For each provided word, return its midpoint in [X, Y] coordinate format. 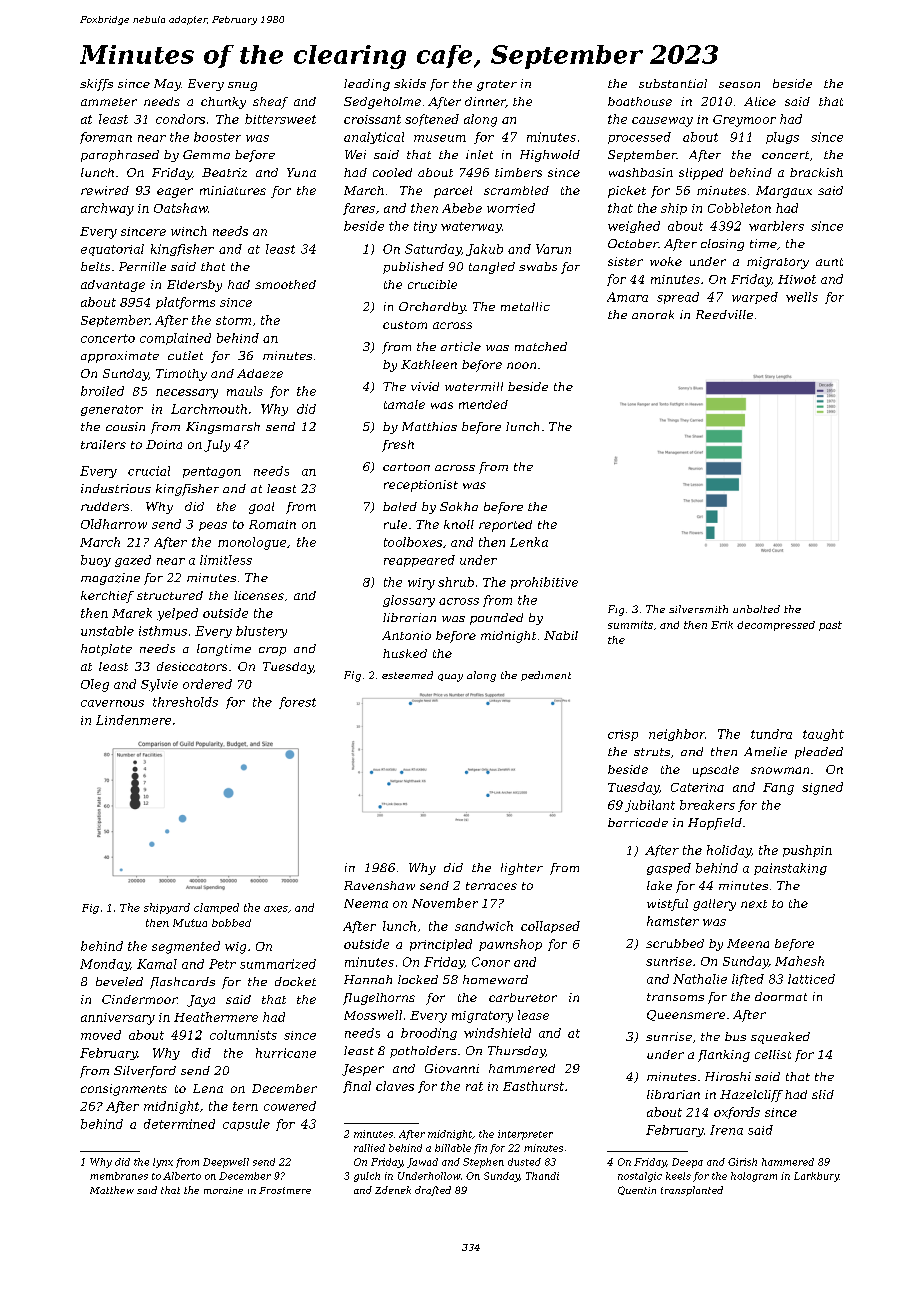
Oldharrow [114, 524]
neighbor [677, 735]
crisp [623, 735]
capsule [246, 1125]
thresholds [185, 702]
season [739, 85]
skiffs [96, 85]
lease [533, 1015]
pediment [546, 676]
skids [410, 83]
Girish [742, 1162]
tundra [771, 734]
